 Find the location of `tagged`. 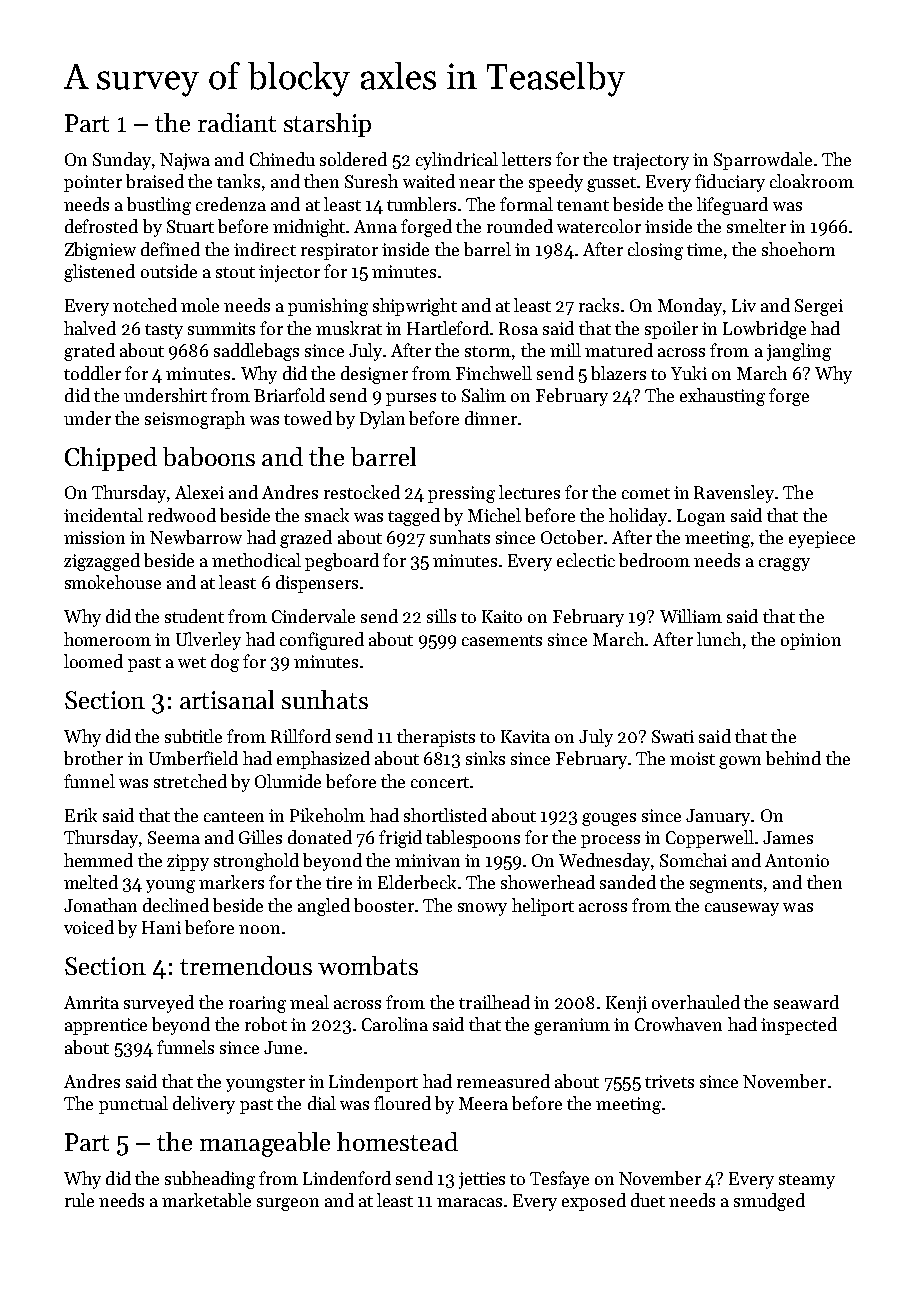

tagged is located at coordinates (414, 517).
